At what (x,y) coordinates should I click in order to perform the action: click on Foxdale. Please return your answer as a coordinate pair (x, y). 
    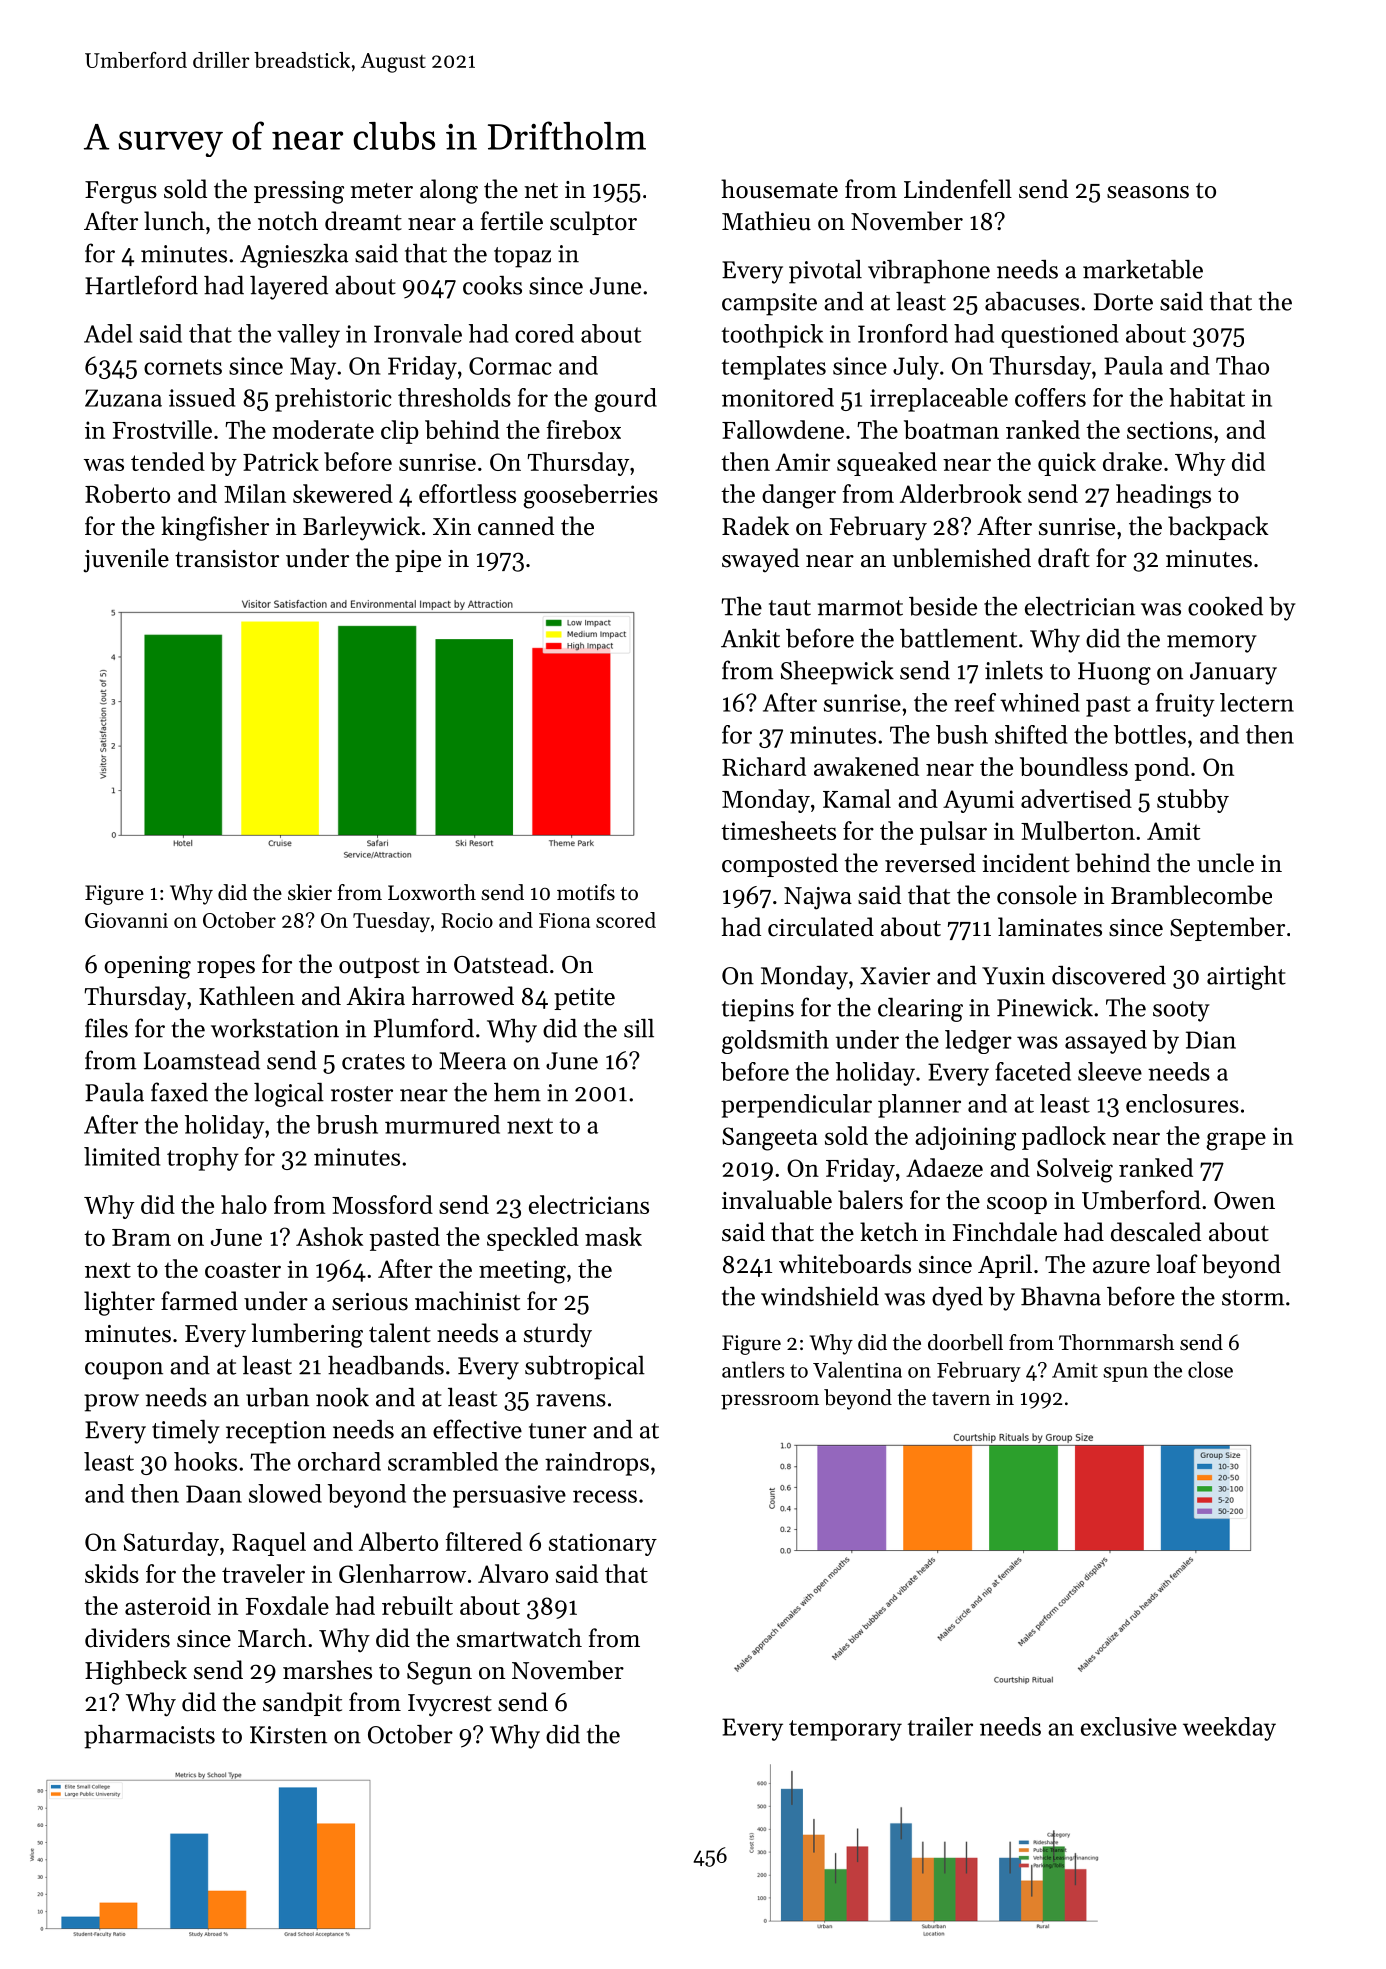
    Looking at the image, I should click on (287, 1605).
